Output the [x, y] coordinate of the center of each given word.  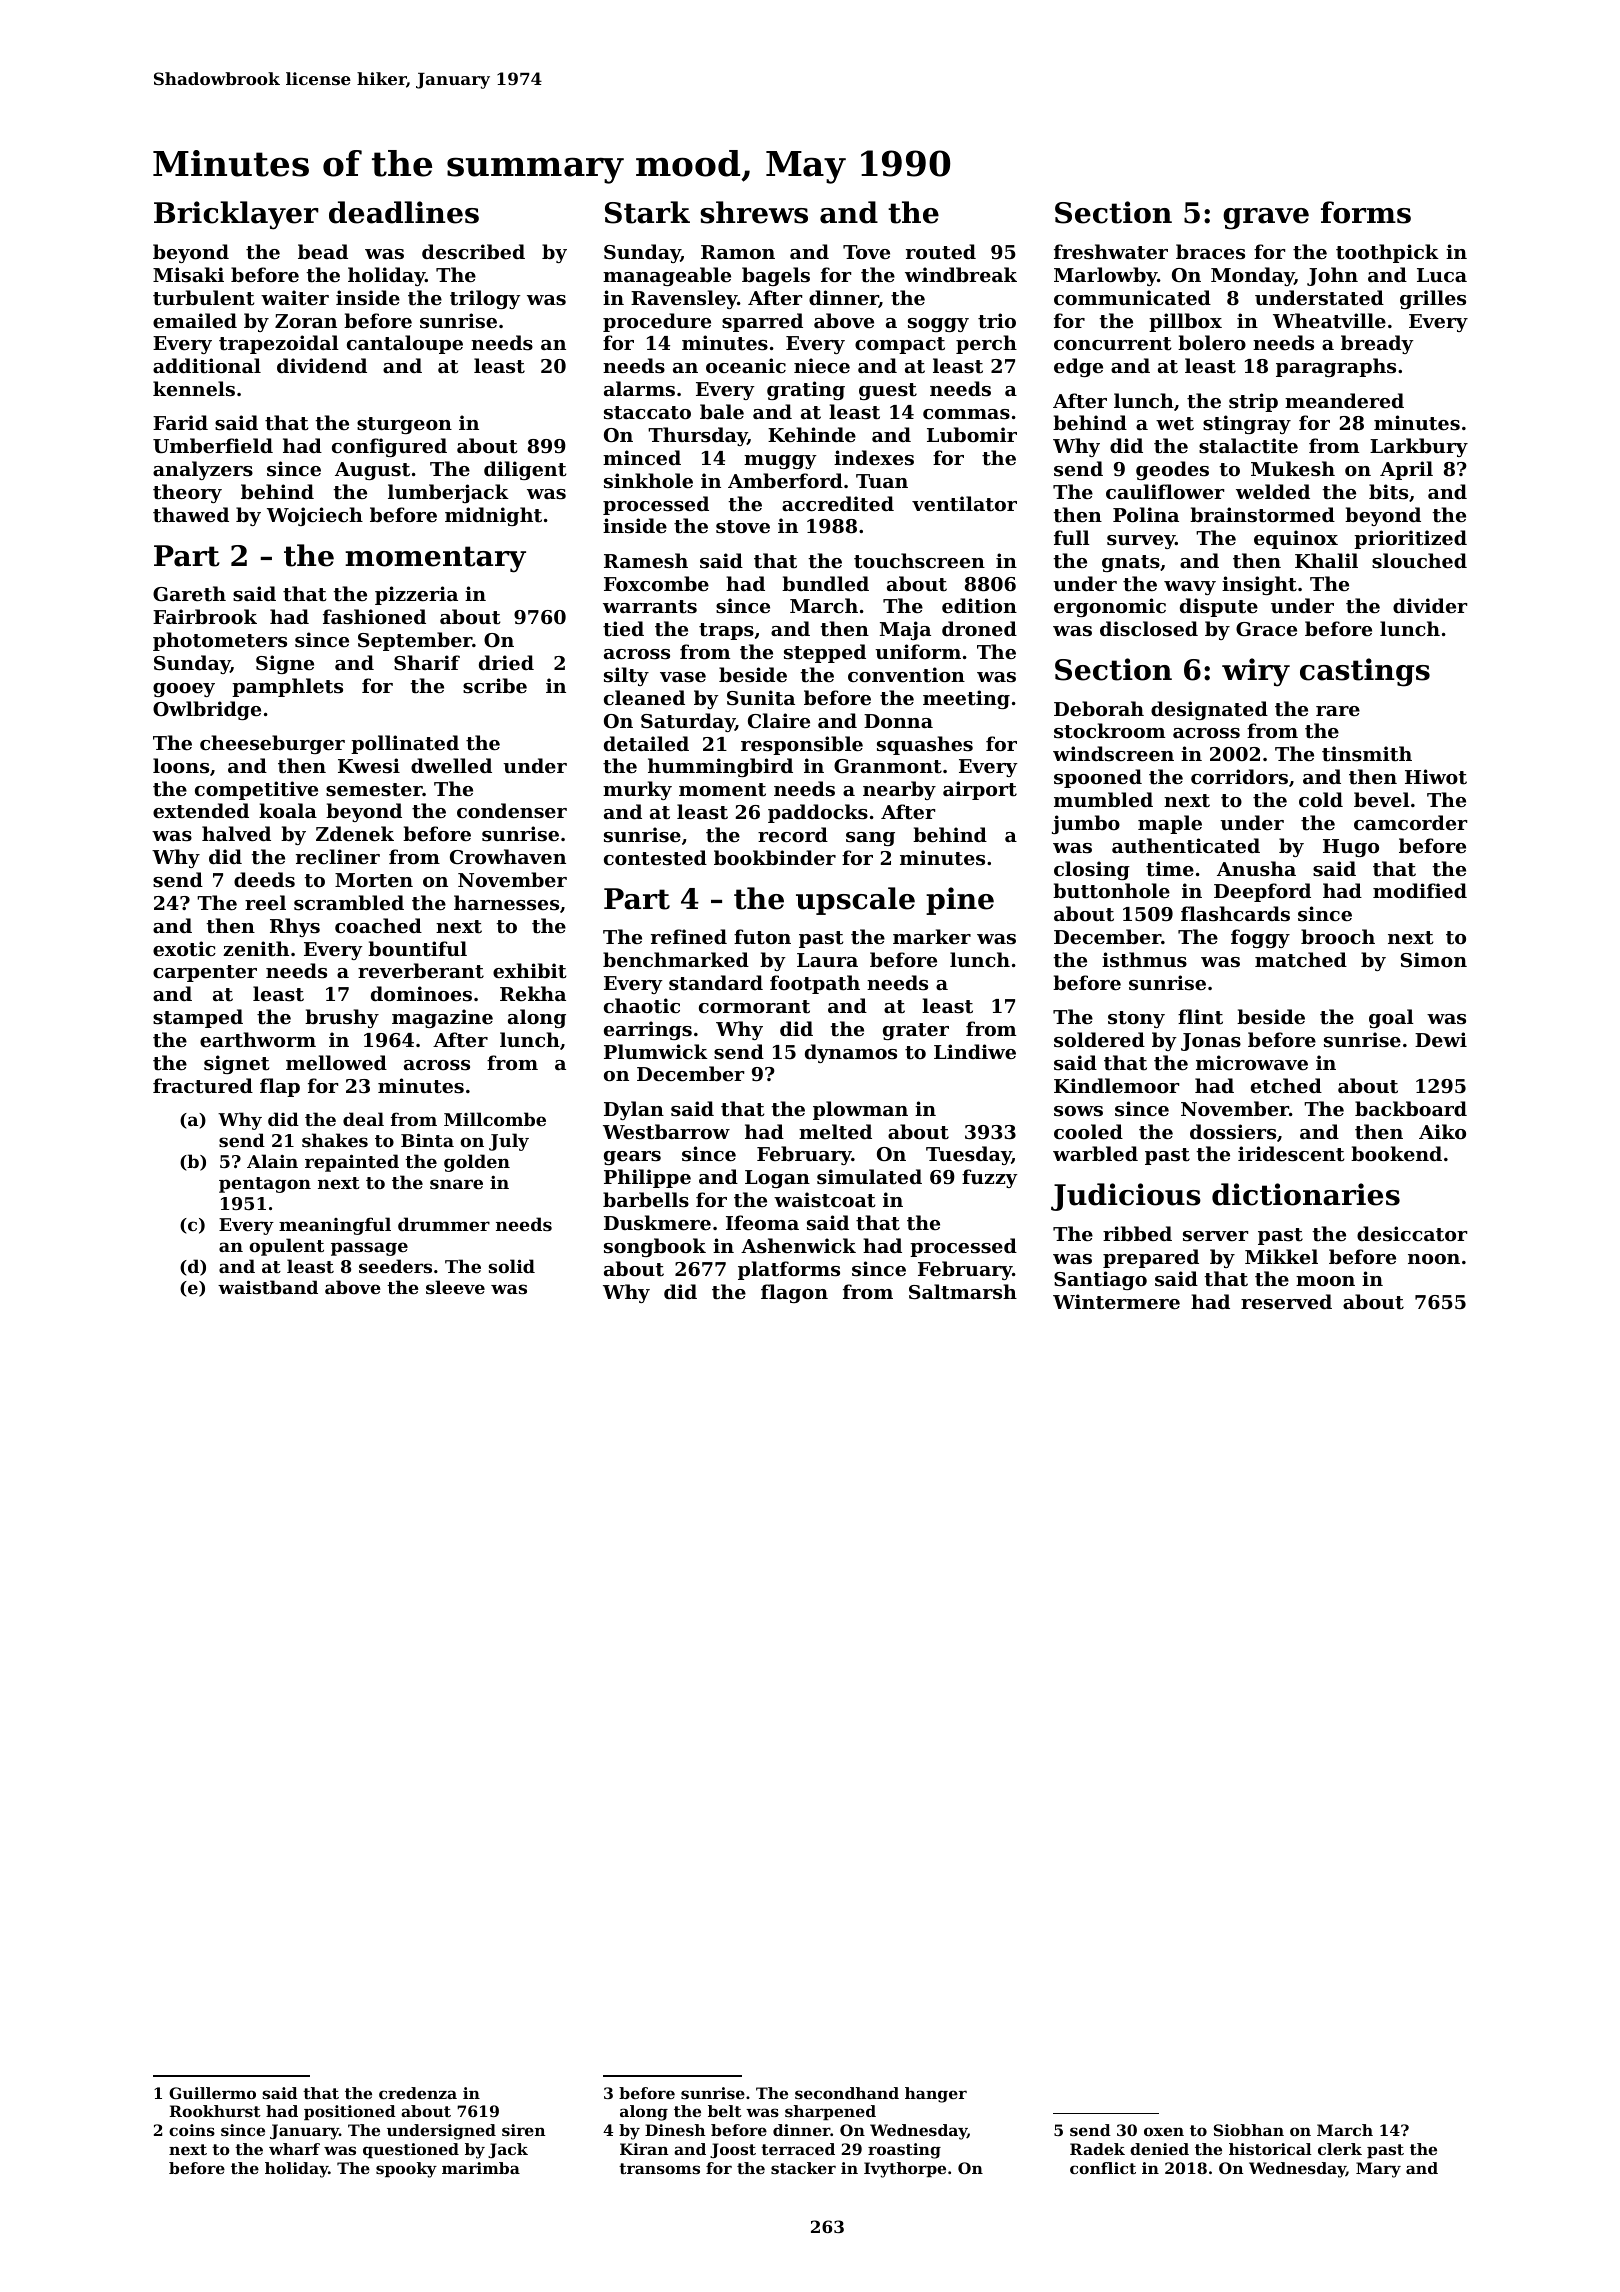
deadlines [404, 212]
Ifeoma [762, 1222]
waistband [268, 1287]
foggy [1260, 938]
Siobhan [1249, 2130]
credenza [418, 2093]
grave [1266, 219]
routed [941, 252]
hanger [936, 2095]
